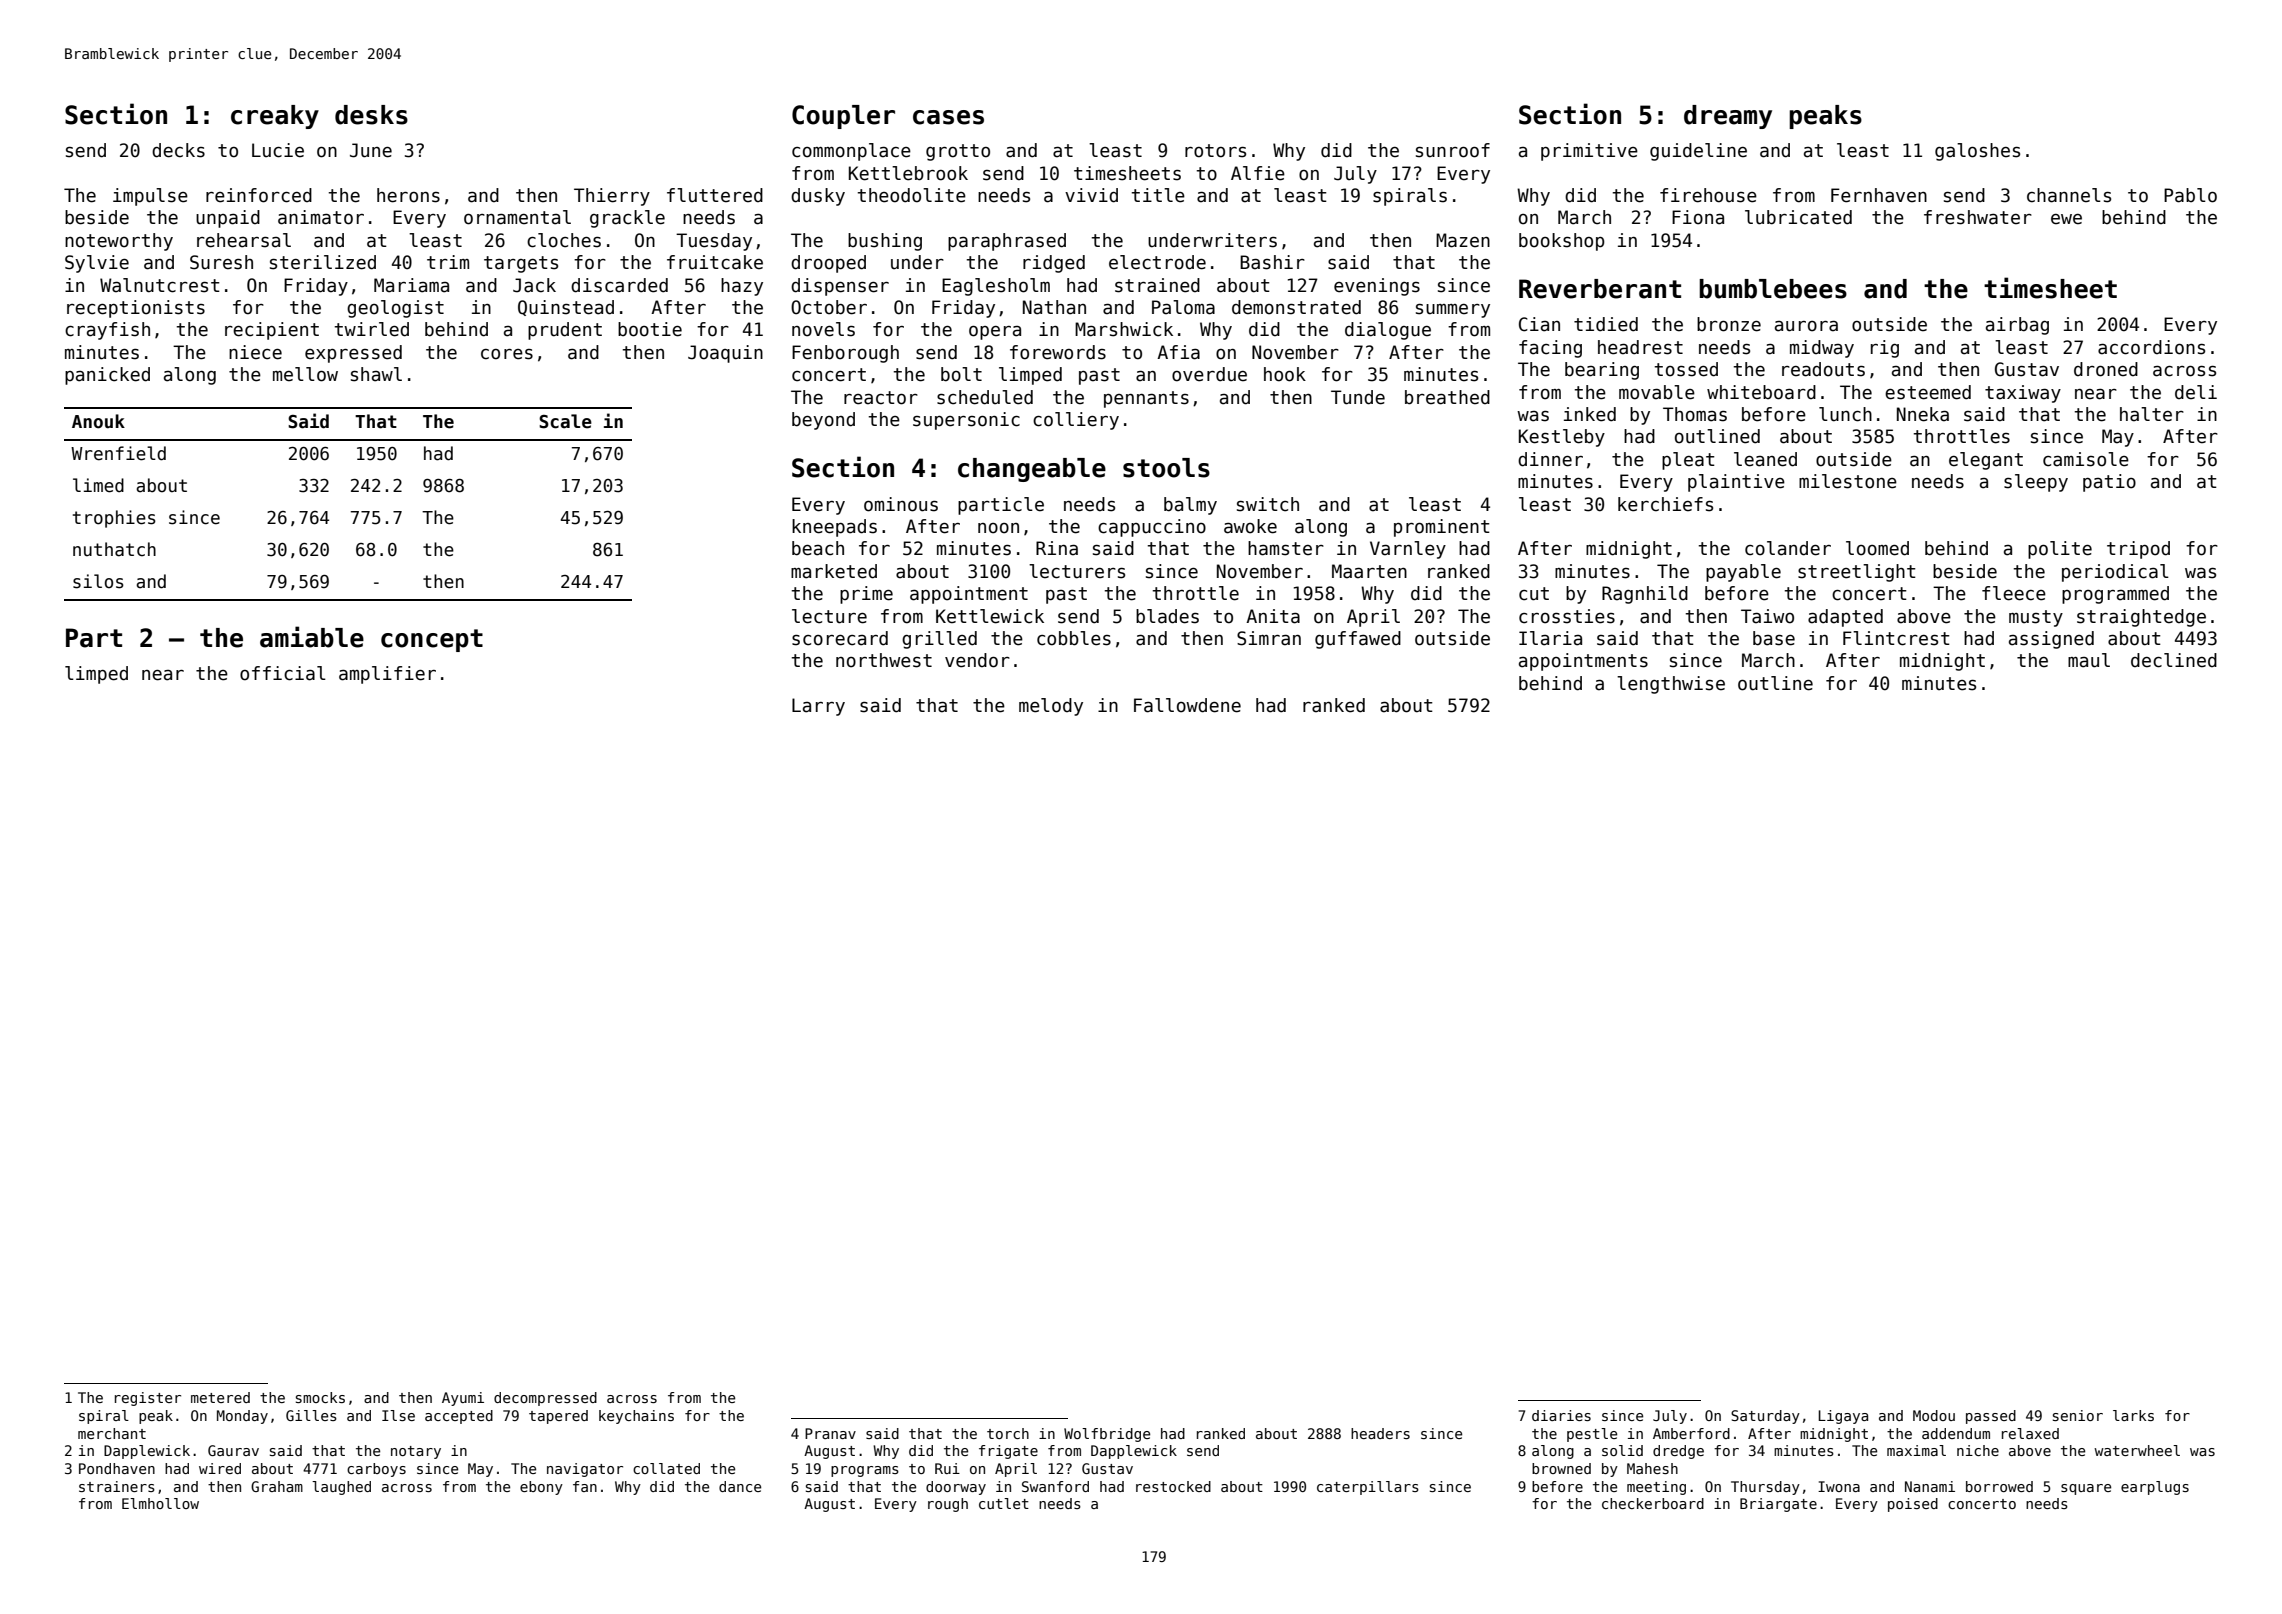 The height and width of the document is (1614, 2282). Describe the element at coordinates (1187, 705) in the document. I see `Fallowdene` at that location.
